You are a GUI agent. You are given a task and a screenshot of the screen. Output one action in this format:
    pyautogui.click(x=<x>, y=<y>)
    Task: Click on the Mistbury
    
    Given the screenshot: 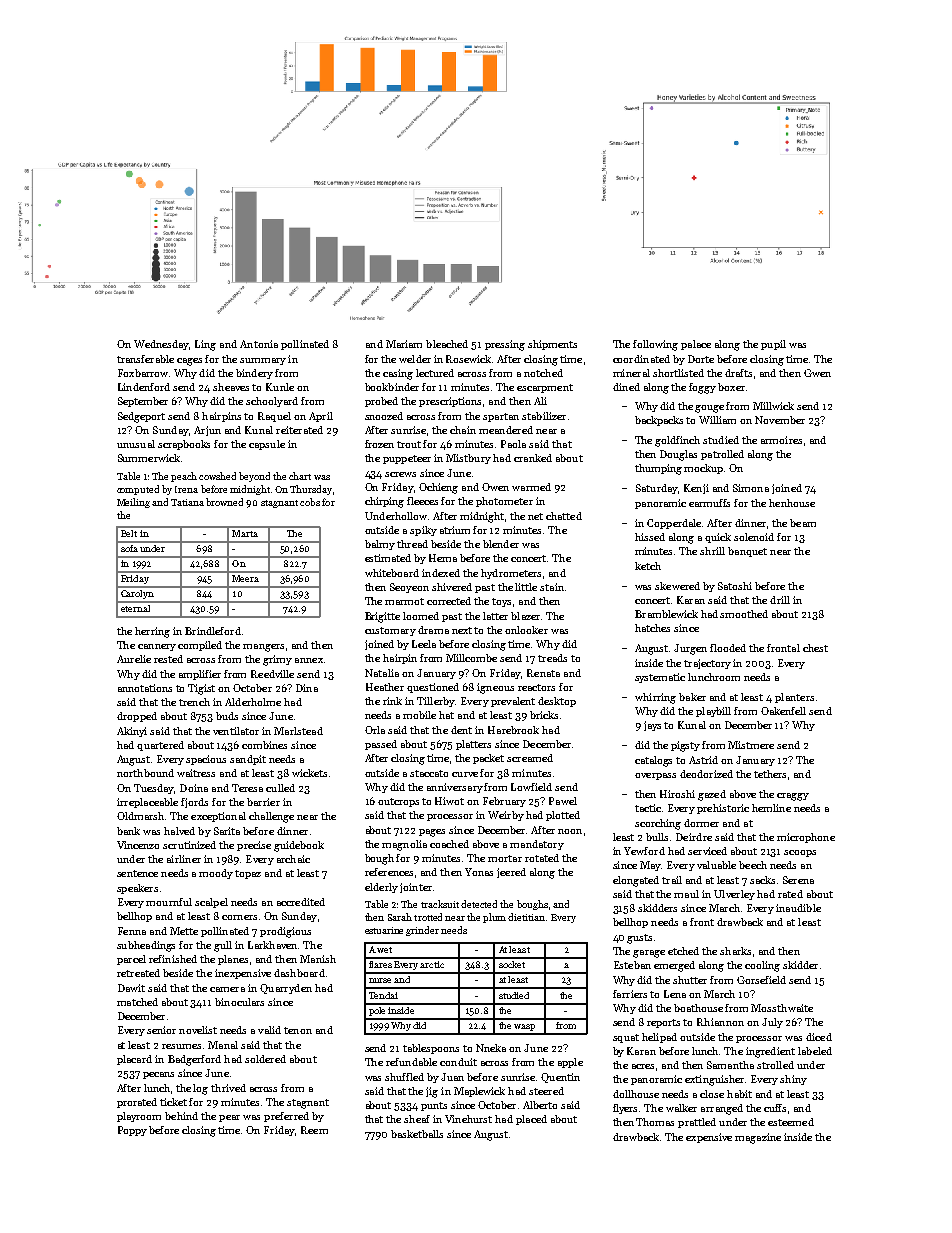 What is the action you would take?
    pyautogui.click(x=468, y=459)
